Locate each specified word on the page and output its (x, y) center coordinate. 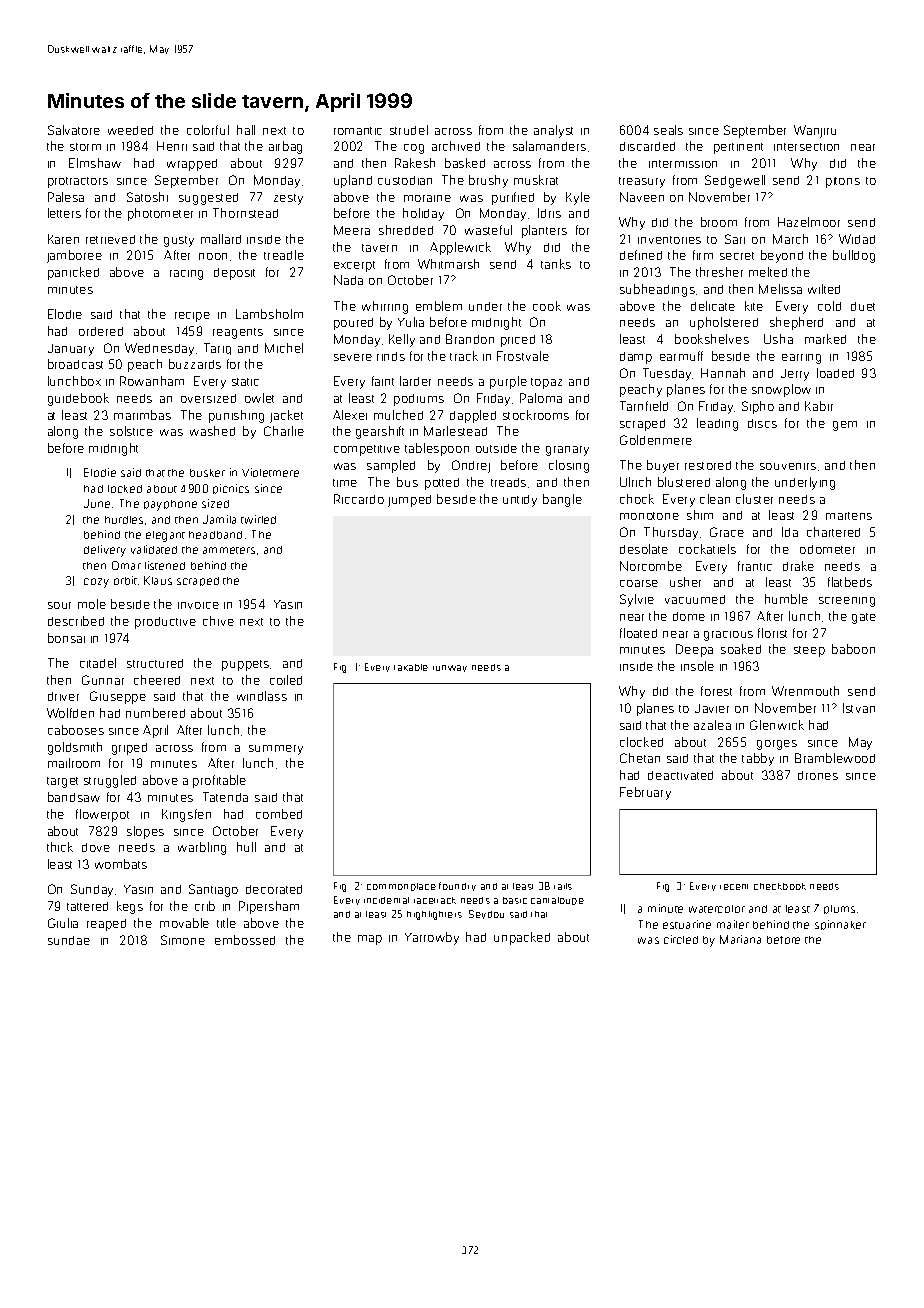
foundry (457, 886)
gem (845, 426)
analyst (553, 131)
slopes (145, 832)
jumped (409, 501)
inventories (669, 240)
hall (246, 130)
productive (165, 623)
